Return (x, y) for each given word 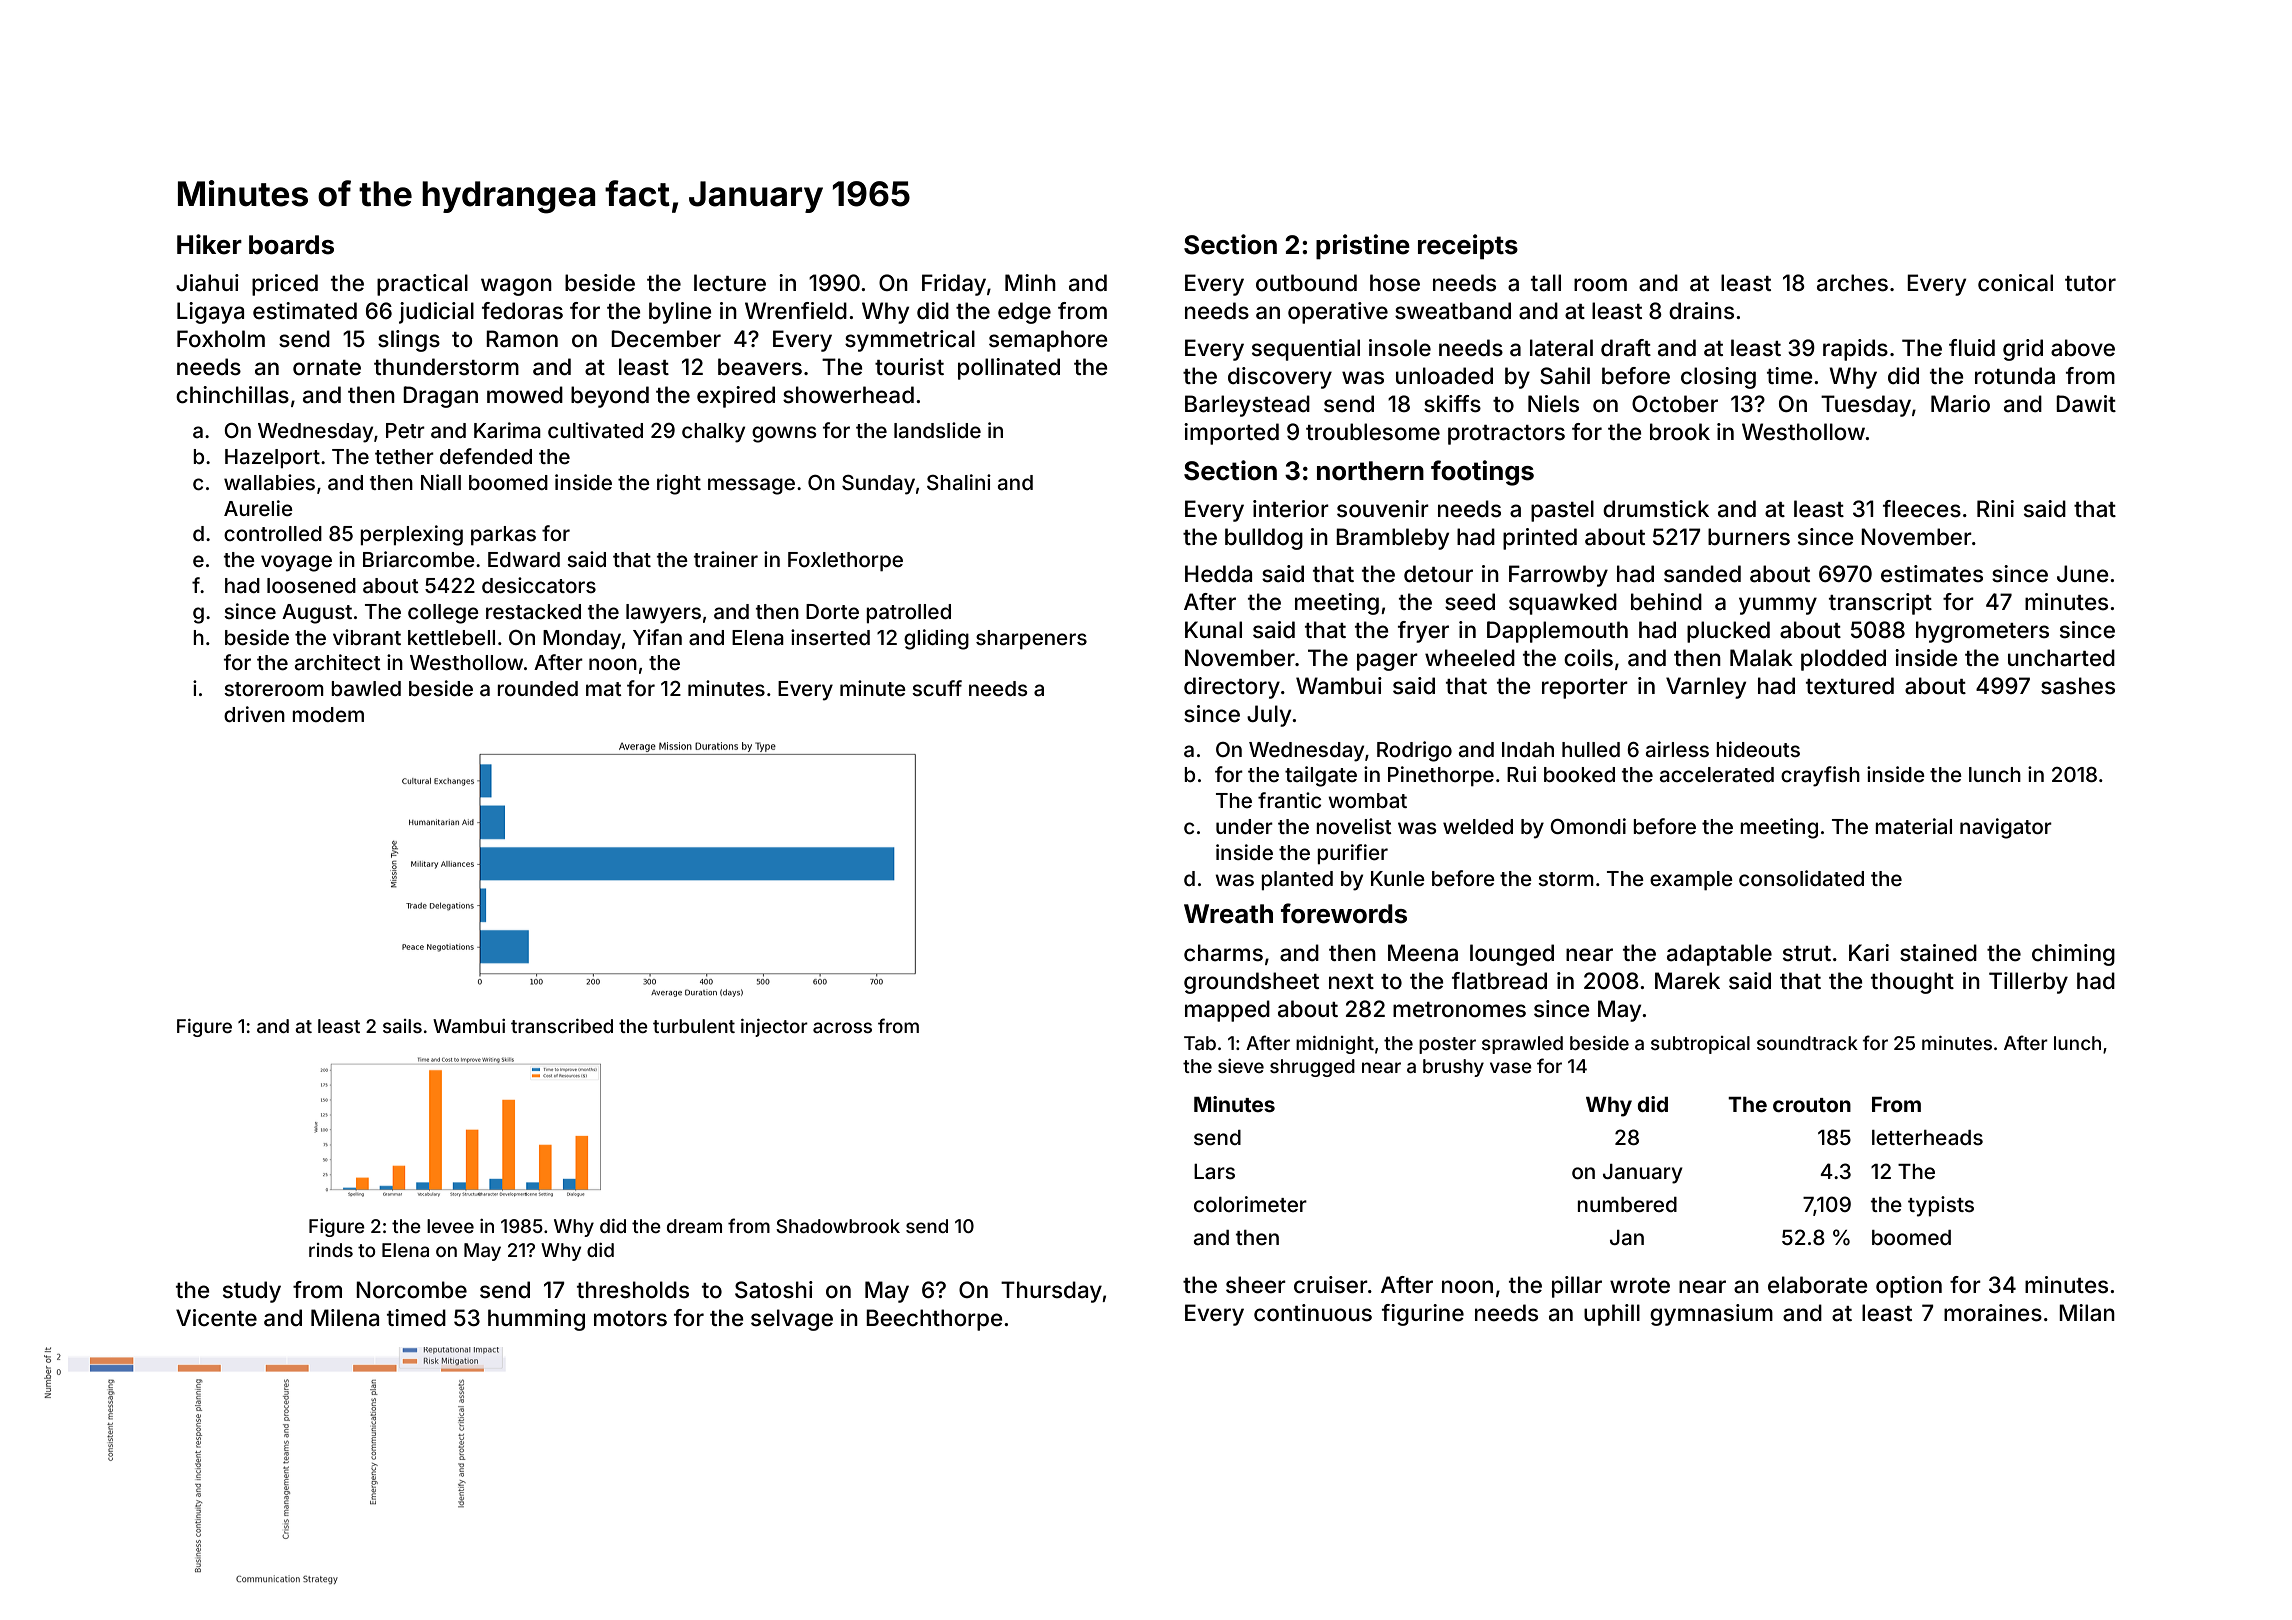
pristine (1363, 247)
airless (1677, 749)
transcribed (562, 1026)
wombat (1367, 800)
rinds (331, 1250)
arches (1852, 283)
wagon (516, 287)
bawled (366, 688)
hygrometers (1982, 632)
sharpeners (1031, 639)
